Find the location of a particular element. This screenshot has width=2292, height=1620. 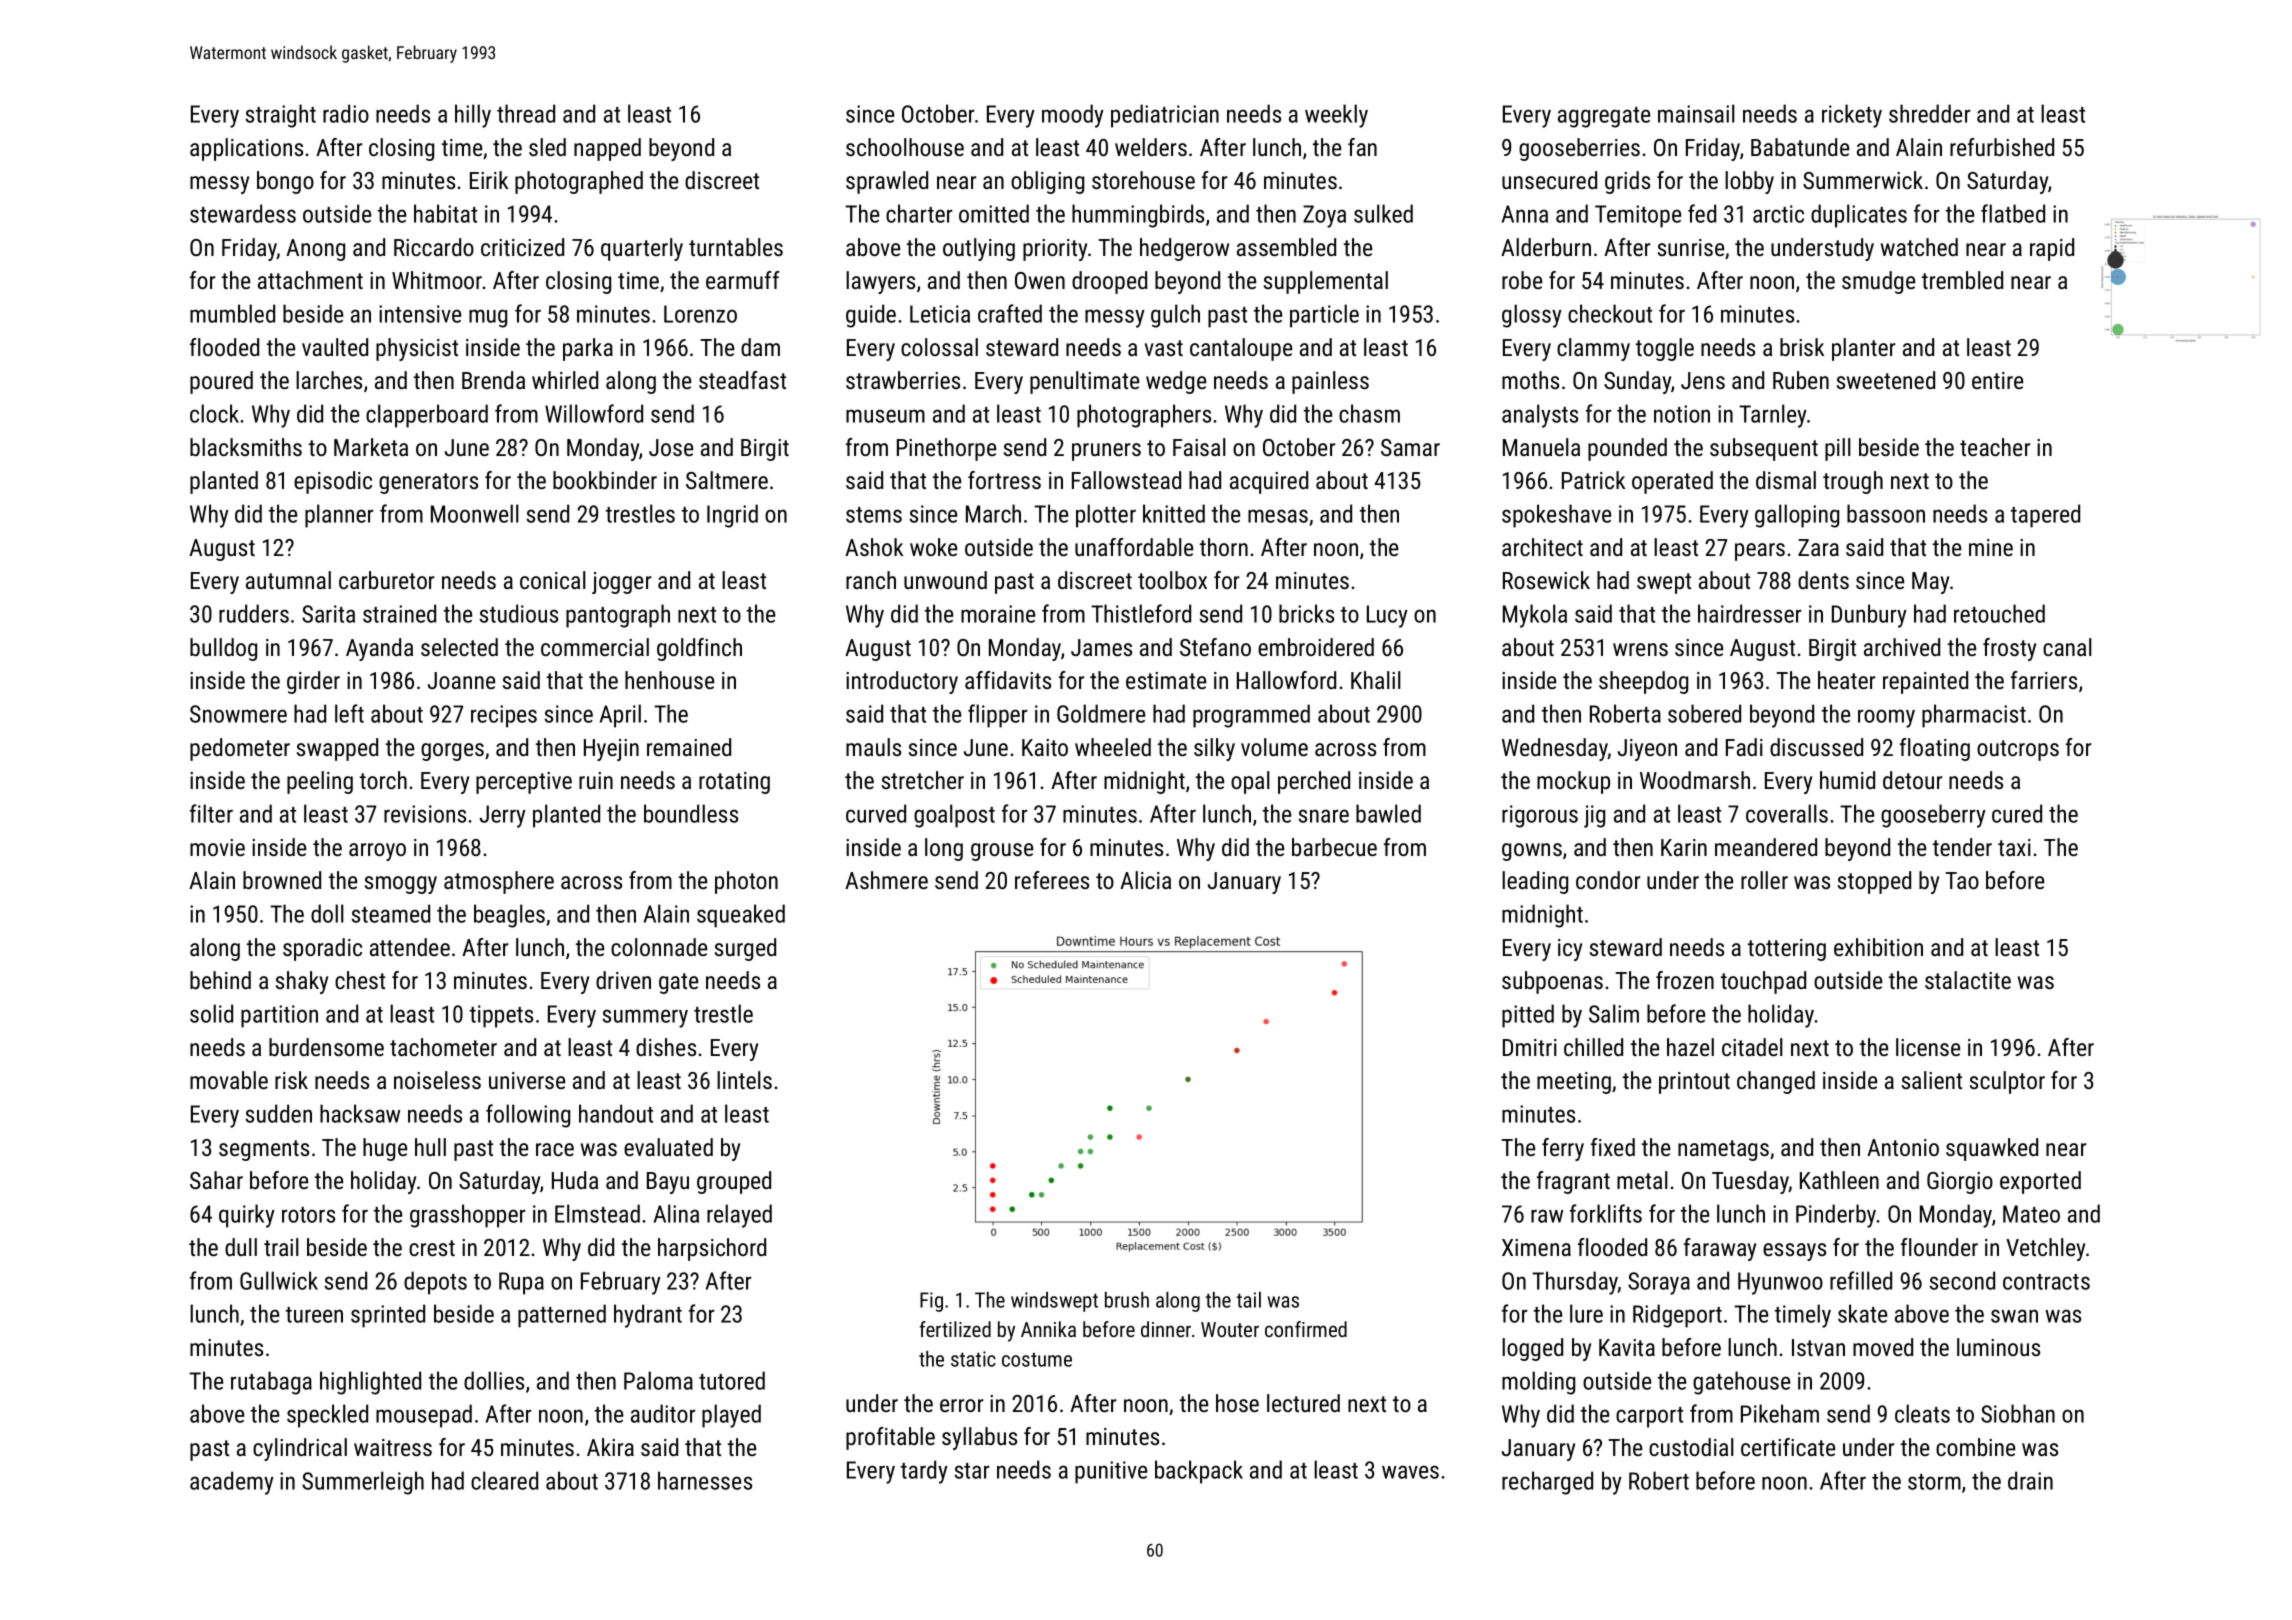

sweetened is located at coordinates (1886, 380).
